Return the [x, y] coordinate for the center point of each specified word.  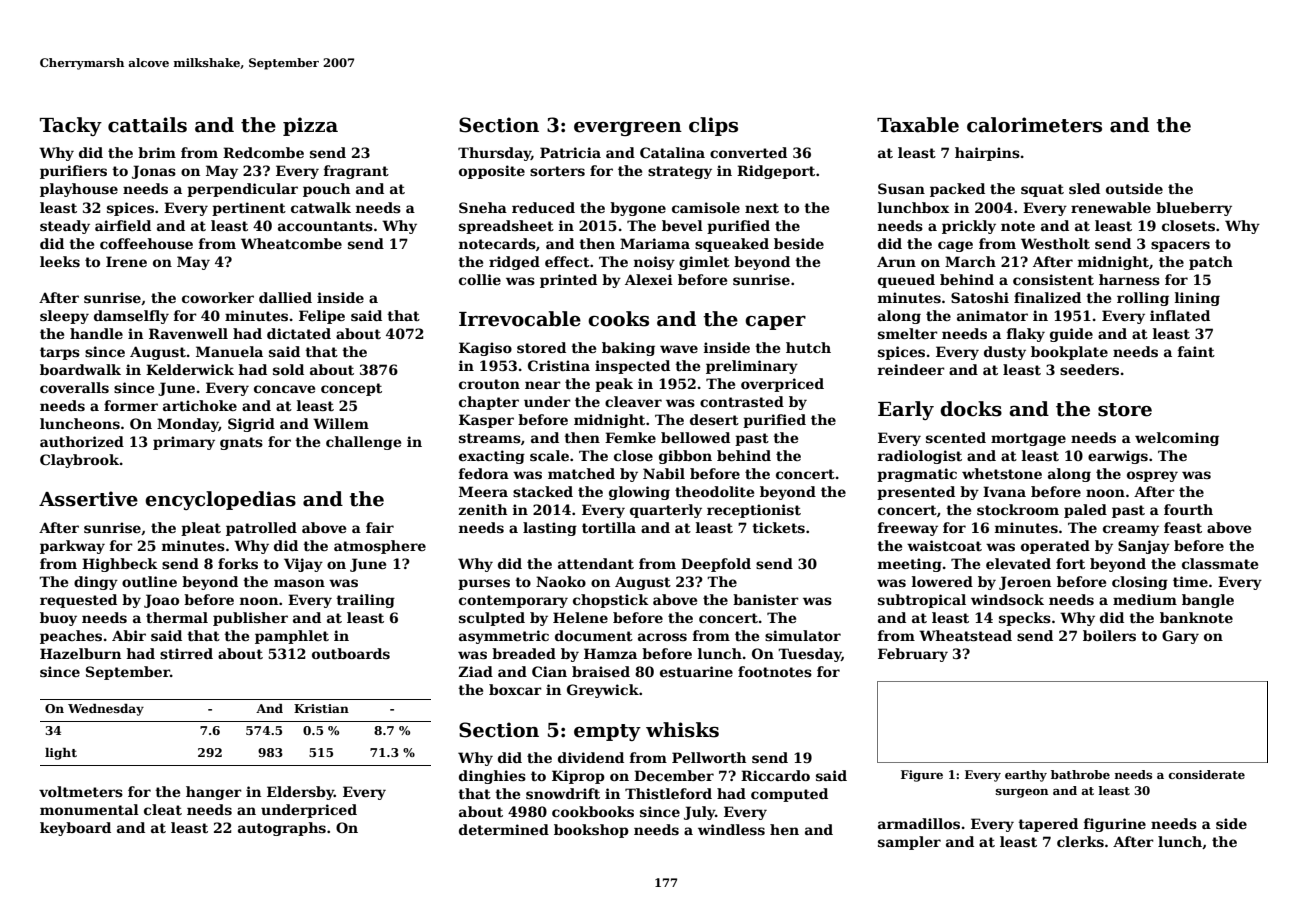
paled [1085, 511]
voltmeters [81, 791]
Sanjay [1144, 547]
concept [351, 389]
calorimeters [1034, 125]
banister [766, 599]
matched [581, 473]
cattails [147, 125]
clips [713, 126]
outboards [351, 653]
